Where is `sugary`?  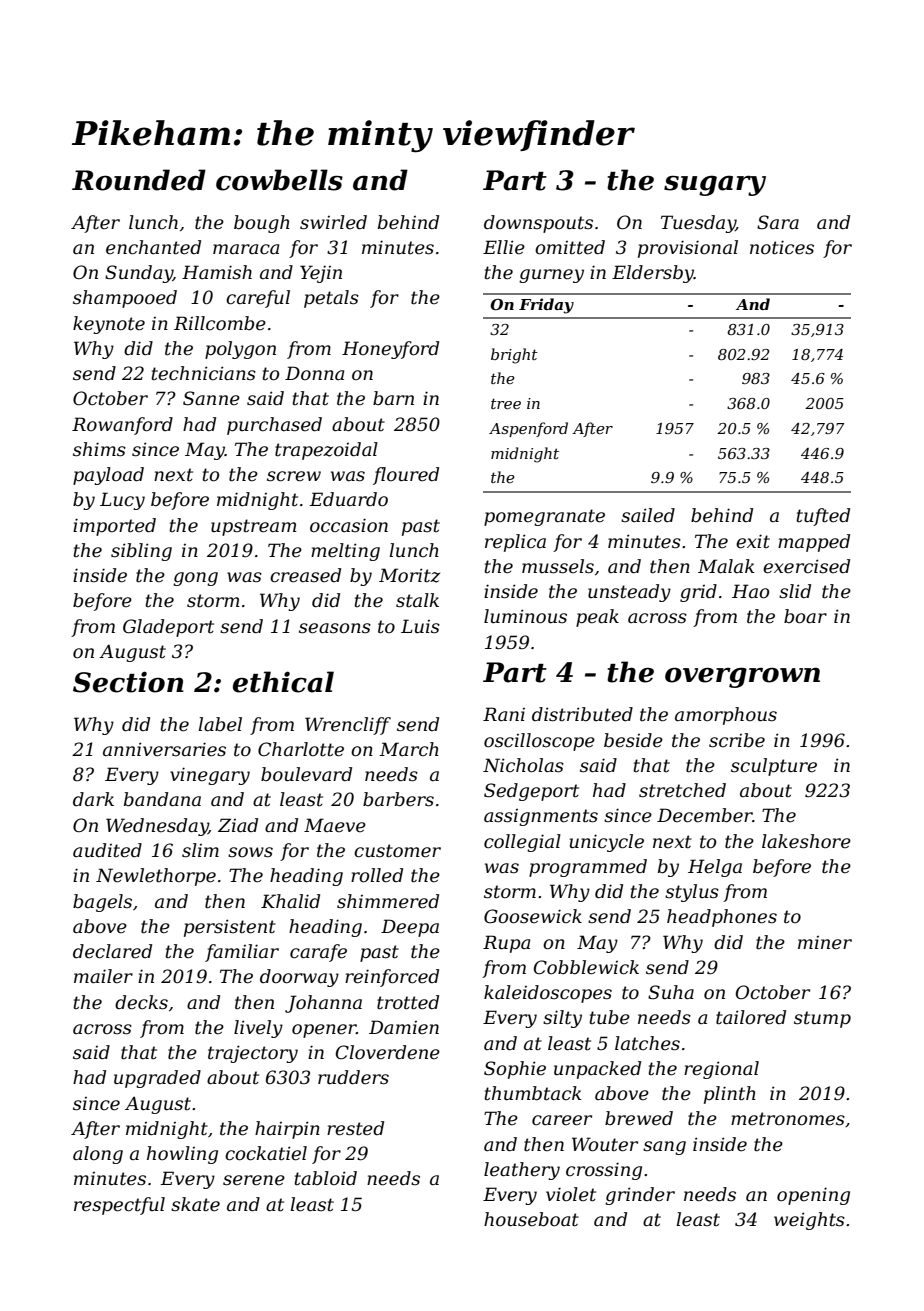
sugary is located at coordinates (715, 185).
